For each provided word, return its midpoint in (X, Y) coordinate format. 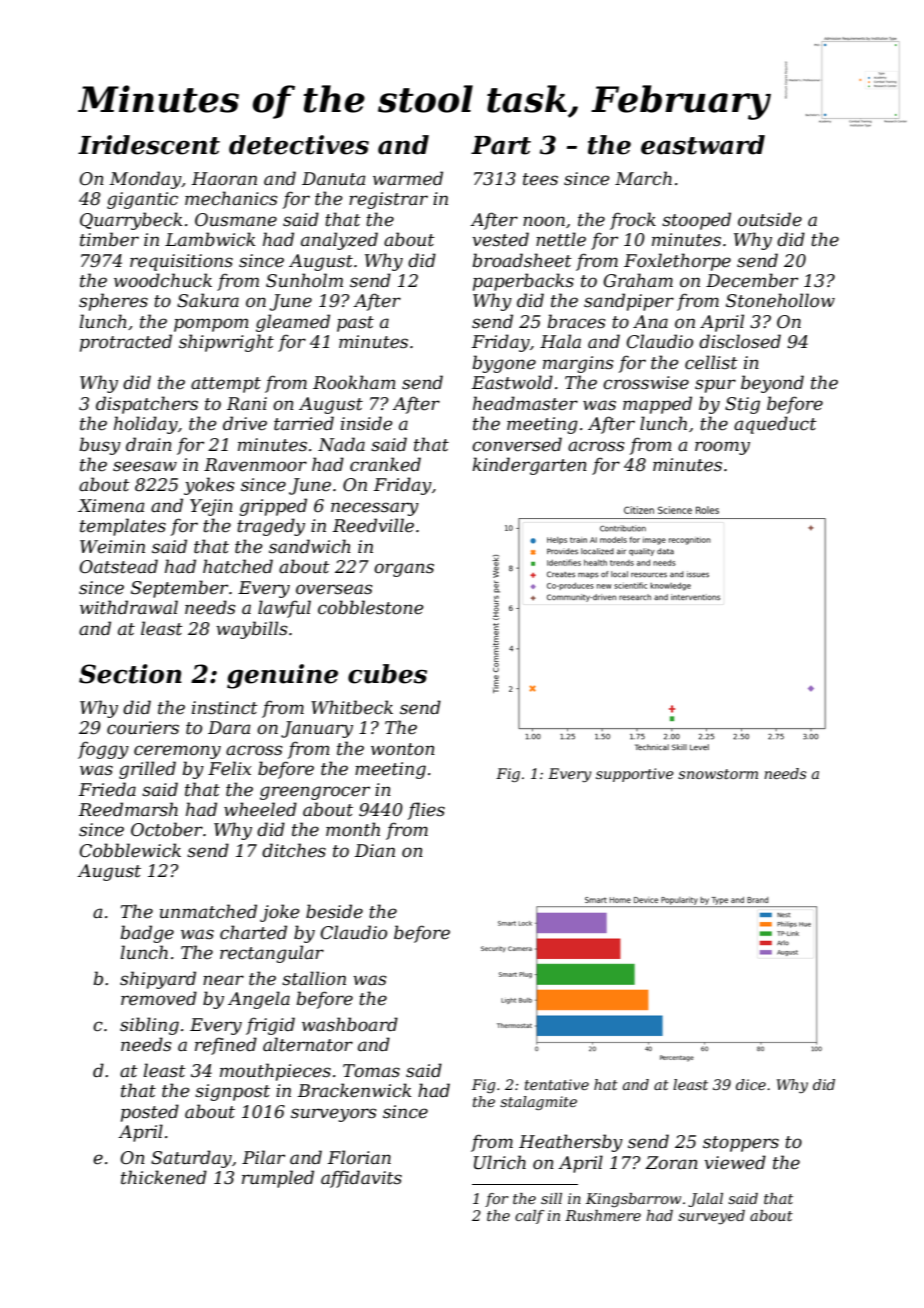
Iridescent (149, 145)
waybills (252, 630)
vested (500, 239)
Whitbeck (352, 707)
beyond (772, 384)
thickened (164, 1177)
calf (529, 1217)
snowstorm (718, 774)
